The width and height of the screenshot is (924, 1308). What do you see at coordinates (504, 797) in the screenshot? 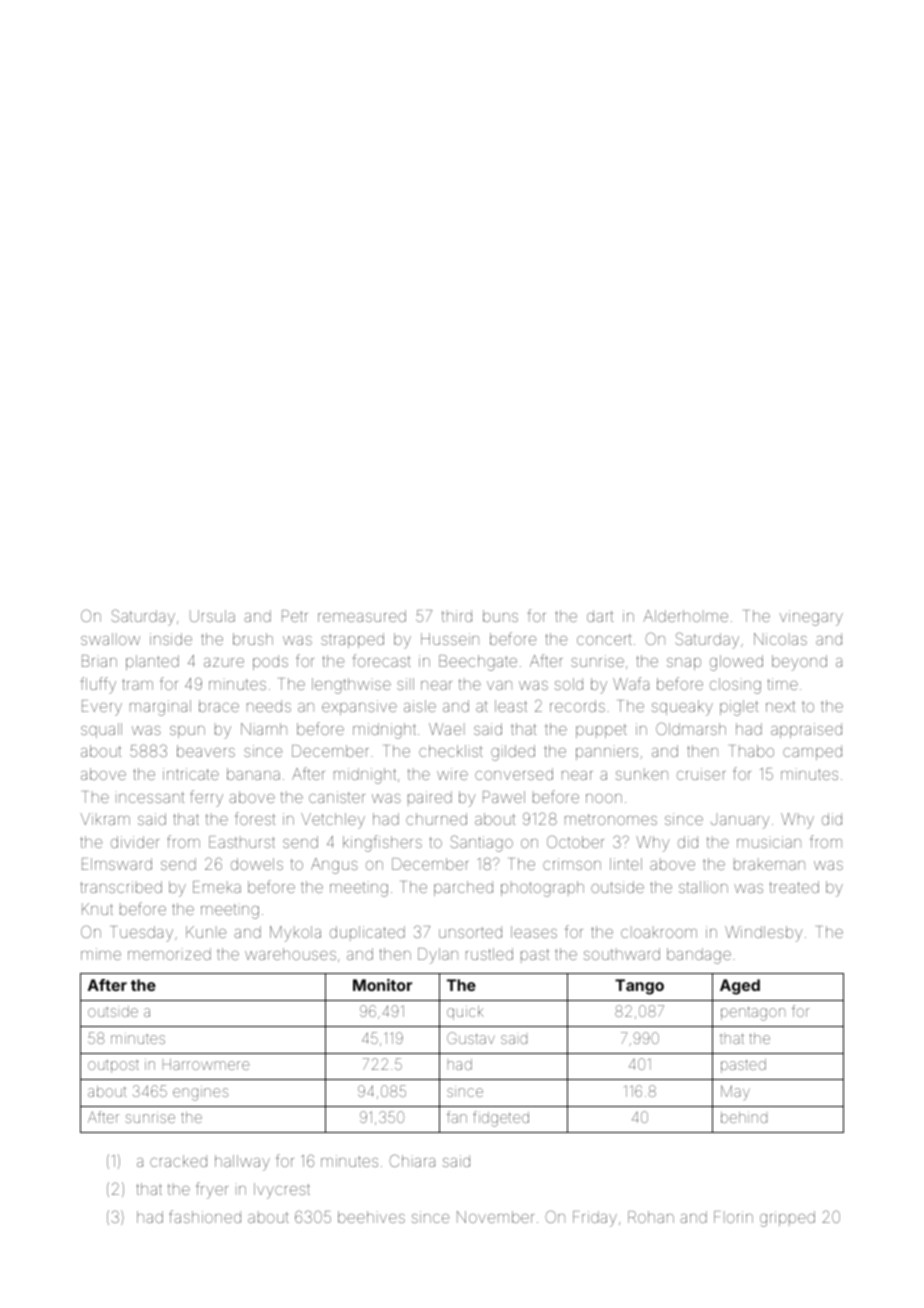
I see `Pawel` at bounding box center [504, 797].
